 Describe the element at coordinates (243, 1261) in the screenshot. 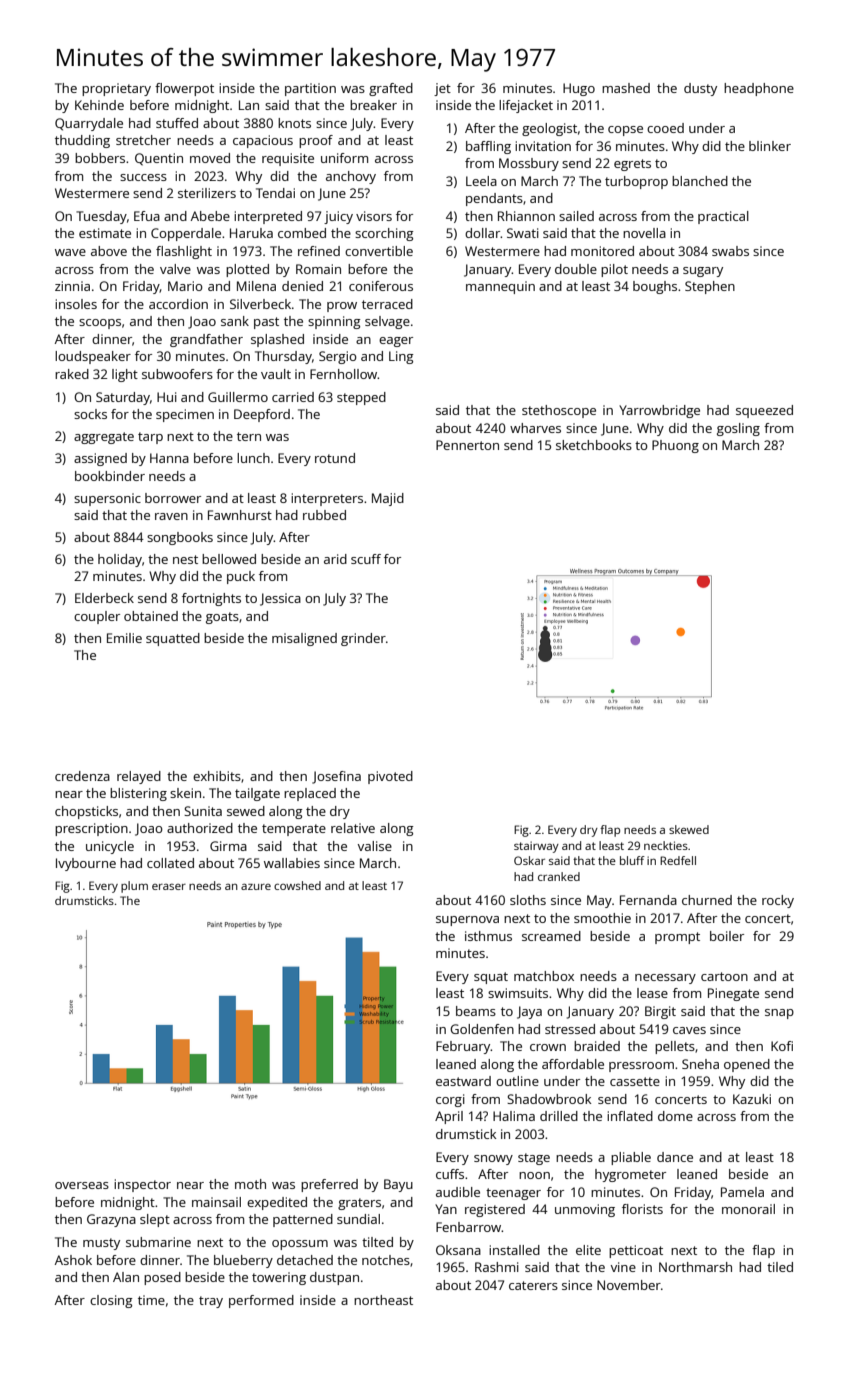

I see `blueberry` at that location.
